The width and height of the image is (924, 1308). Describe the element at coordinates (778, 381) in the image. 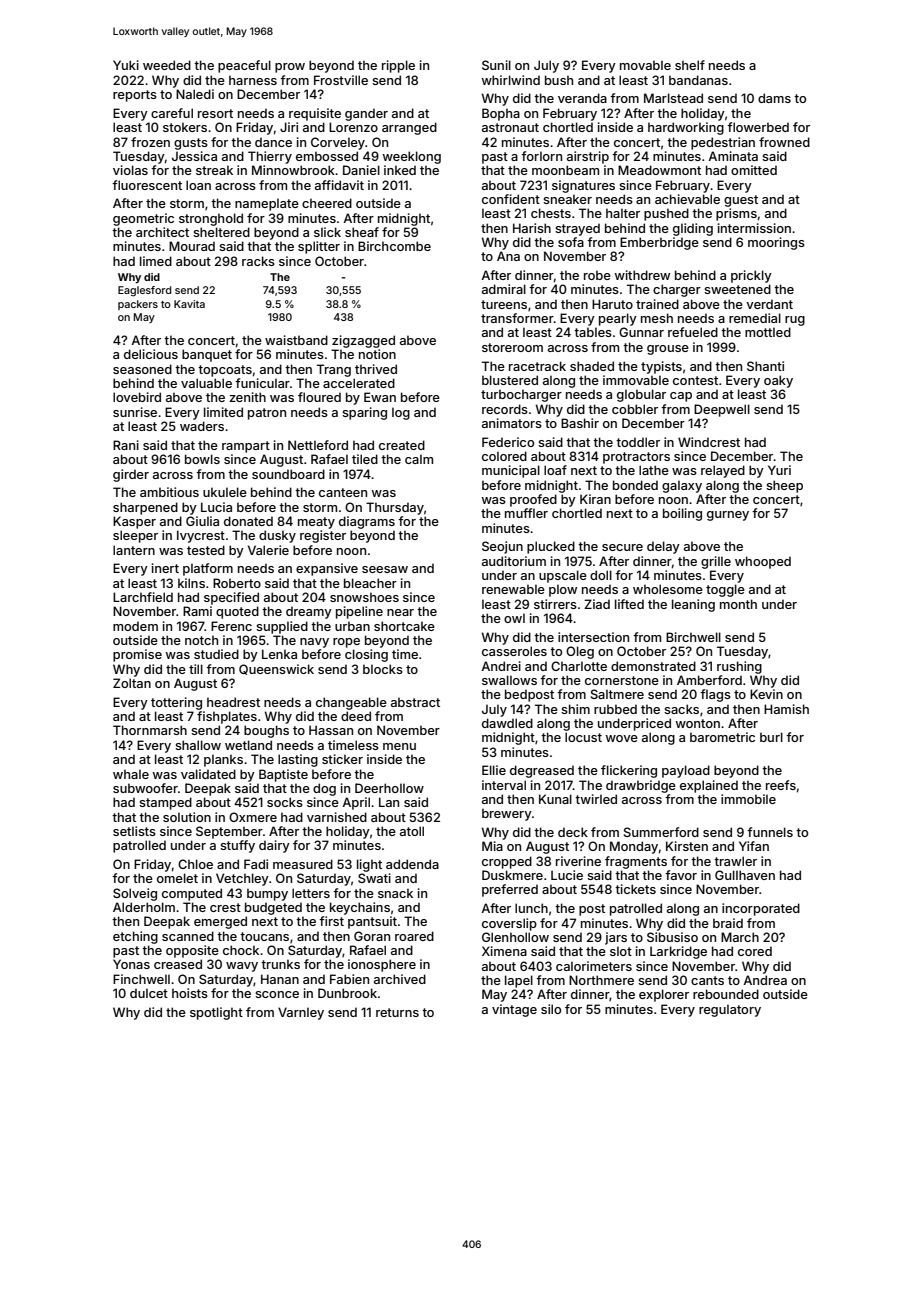

I see `oaky` at that location.
